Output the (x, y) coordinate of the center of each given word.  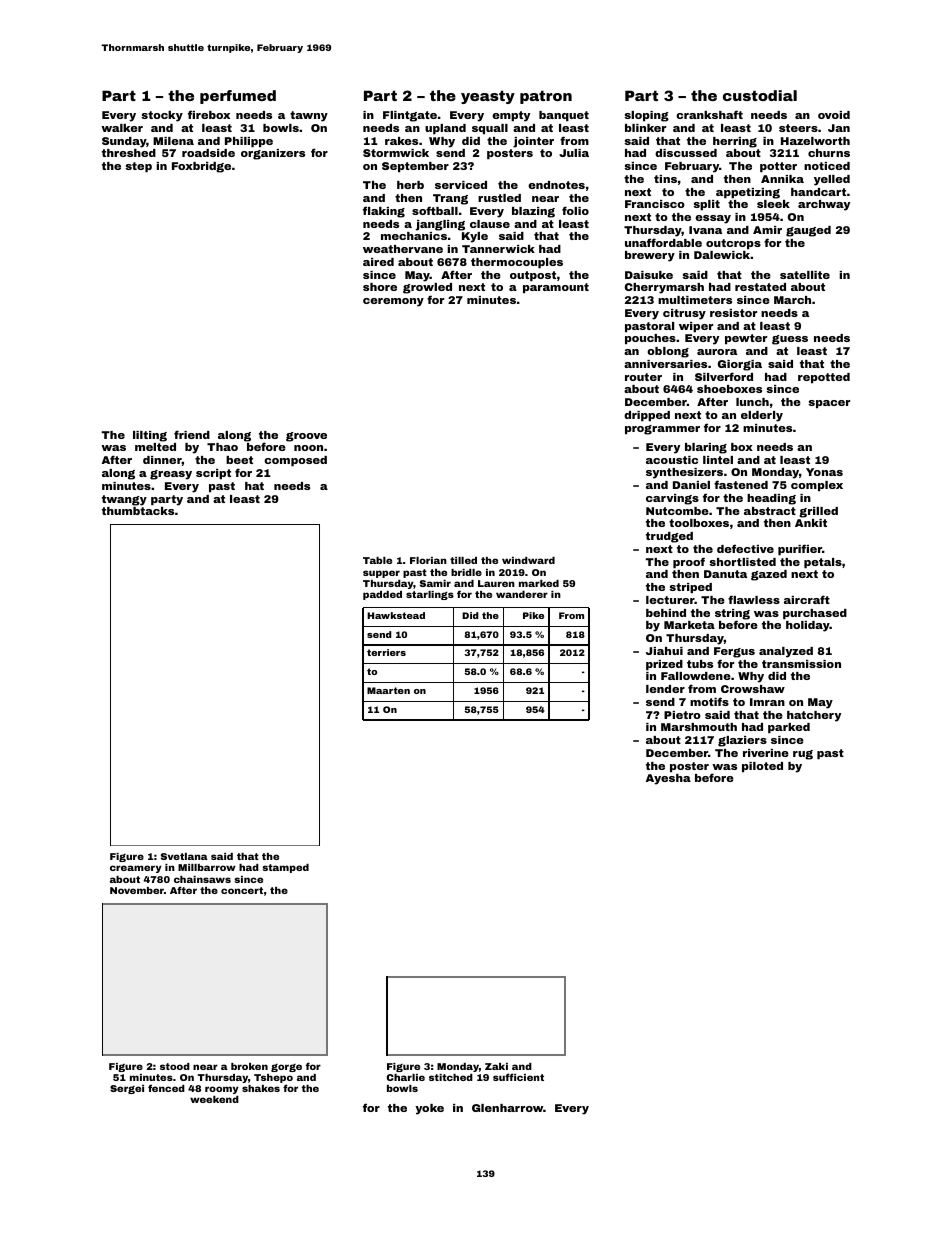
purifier (800, 549)
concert (242, 890)
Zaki (496, 1066)
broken (249, 1066)
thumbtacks (138, 511)
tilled (463, 560)
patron (546, 97)
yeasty (488, 97)
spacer (829, 404)
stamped (285, 868)
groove (306, 437)
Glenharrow (507, 1108)
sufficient (518, 1077)
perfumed (238, 97)
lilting (150, 436)
